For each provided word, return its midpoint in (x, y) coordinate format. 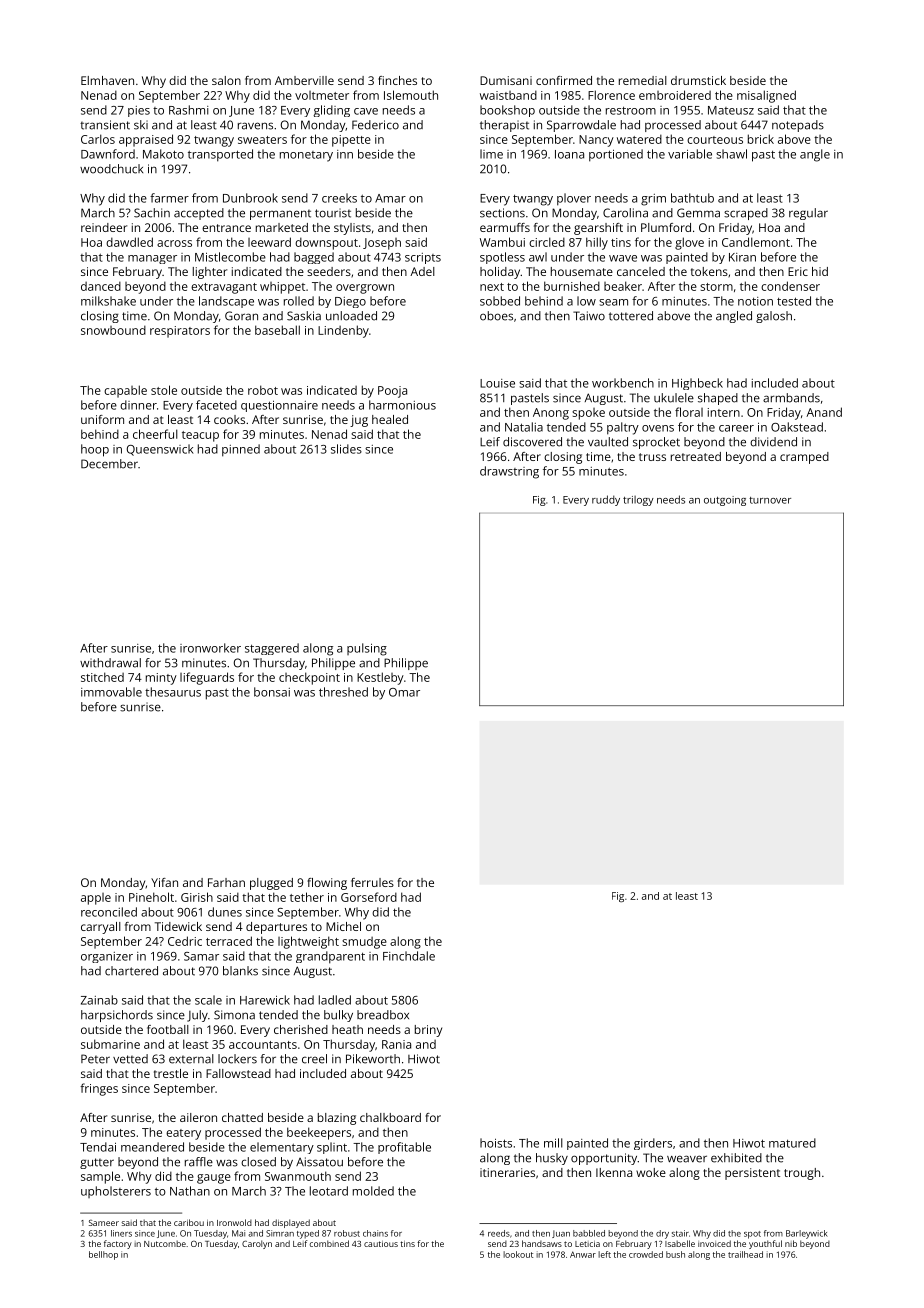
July (197, 1016)
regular (808, 214)
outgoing (725, 501)
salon (226, 80)
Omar (404, 692)
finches (397, 80)
